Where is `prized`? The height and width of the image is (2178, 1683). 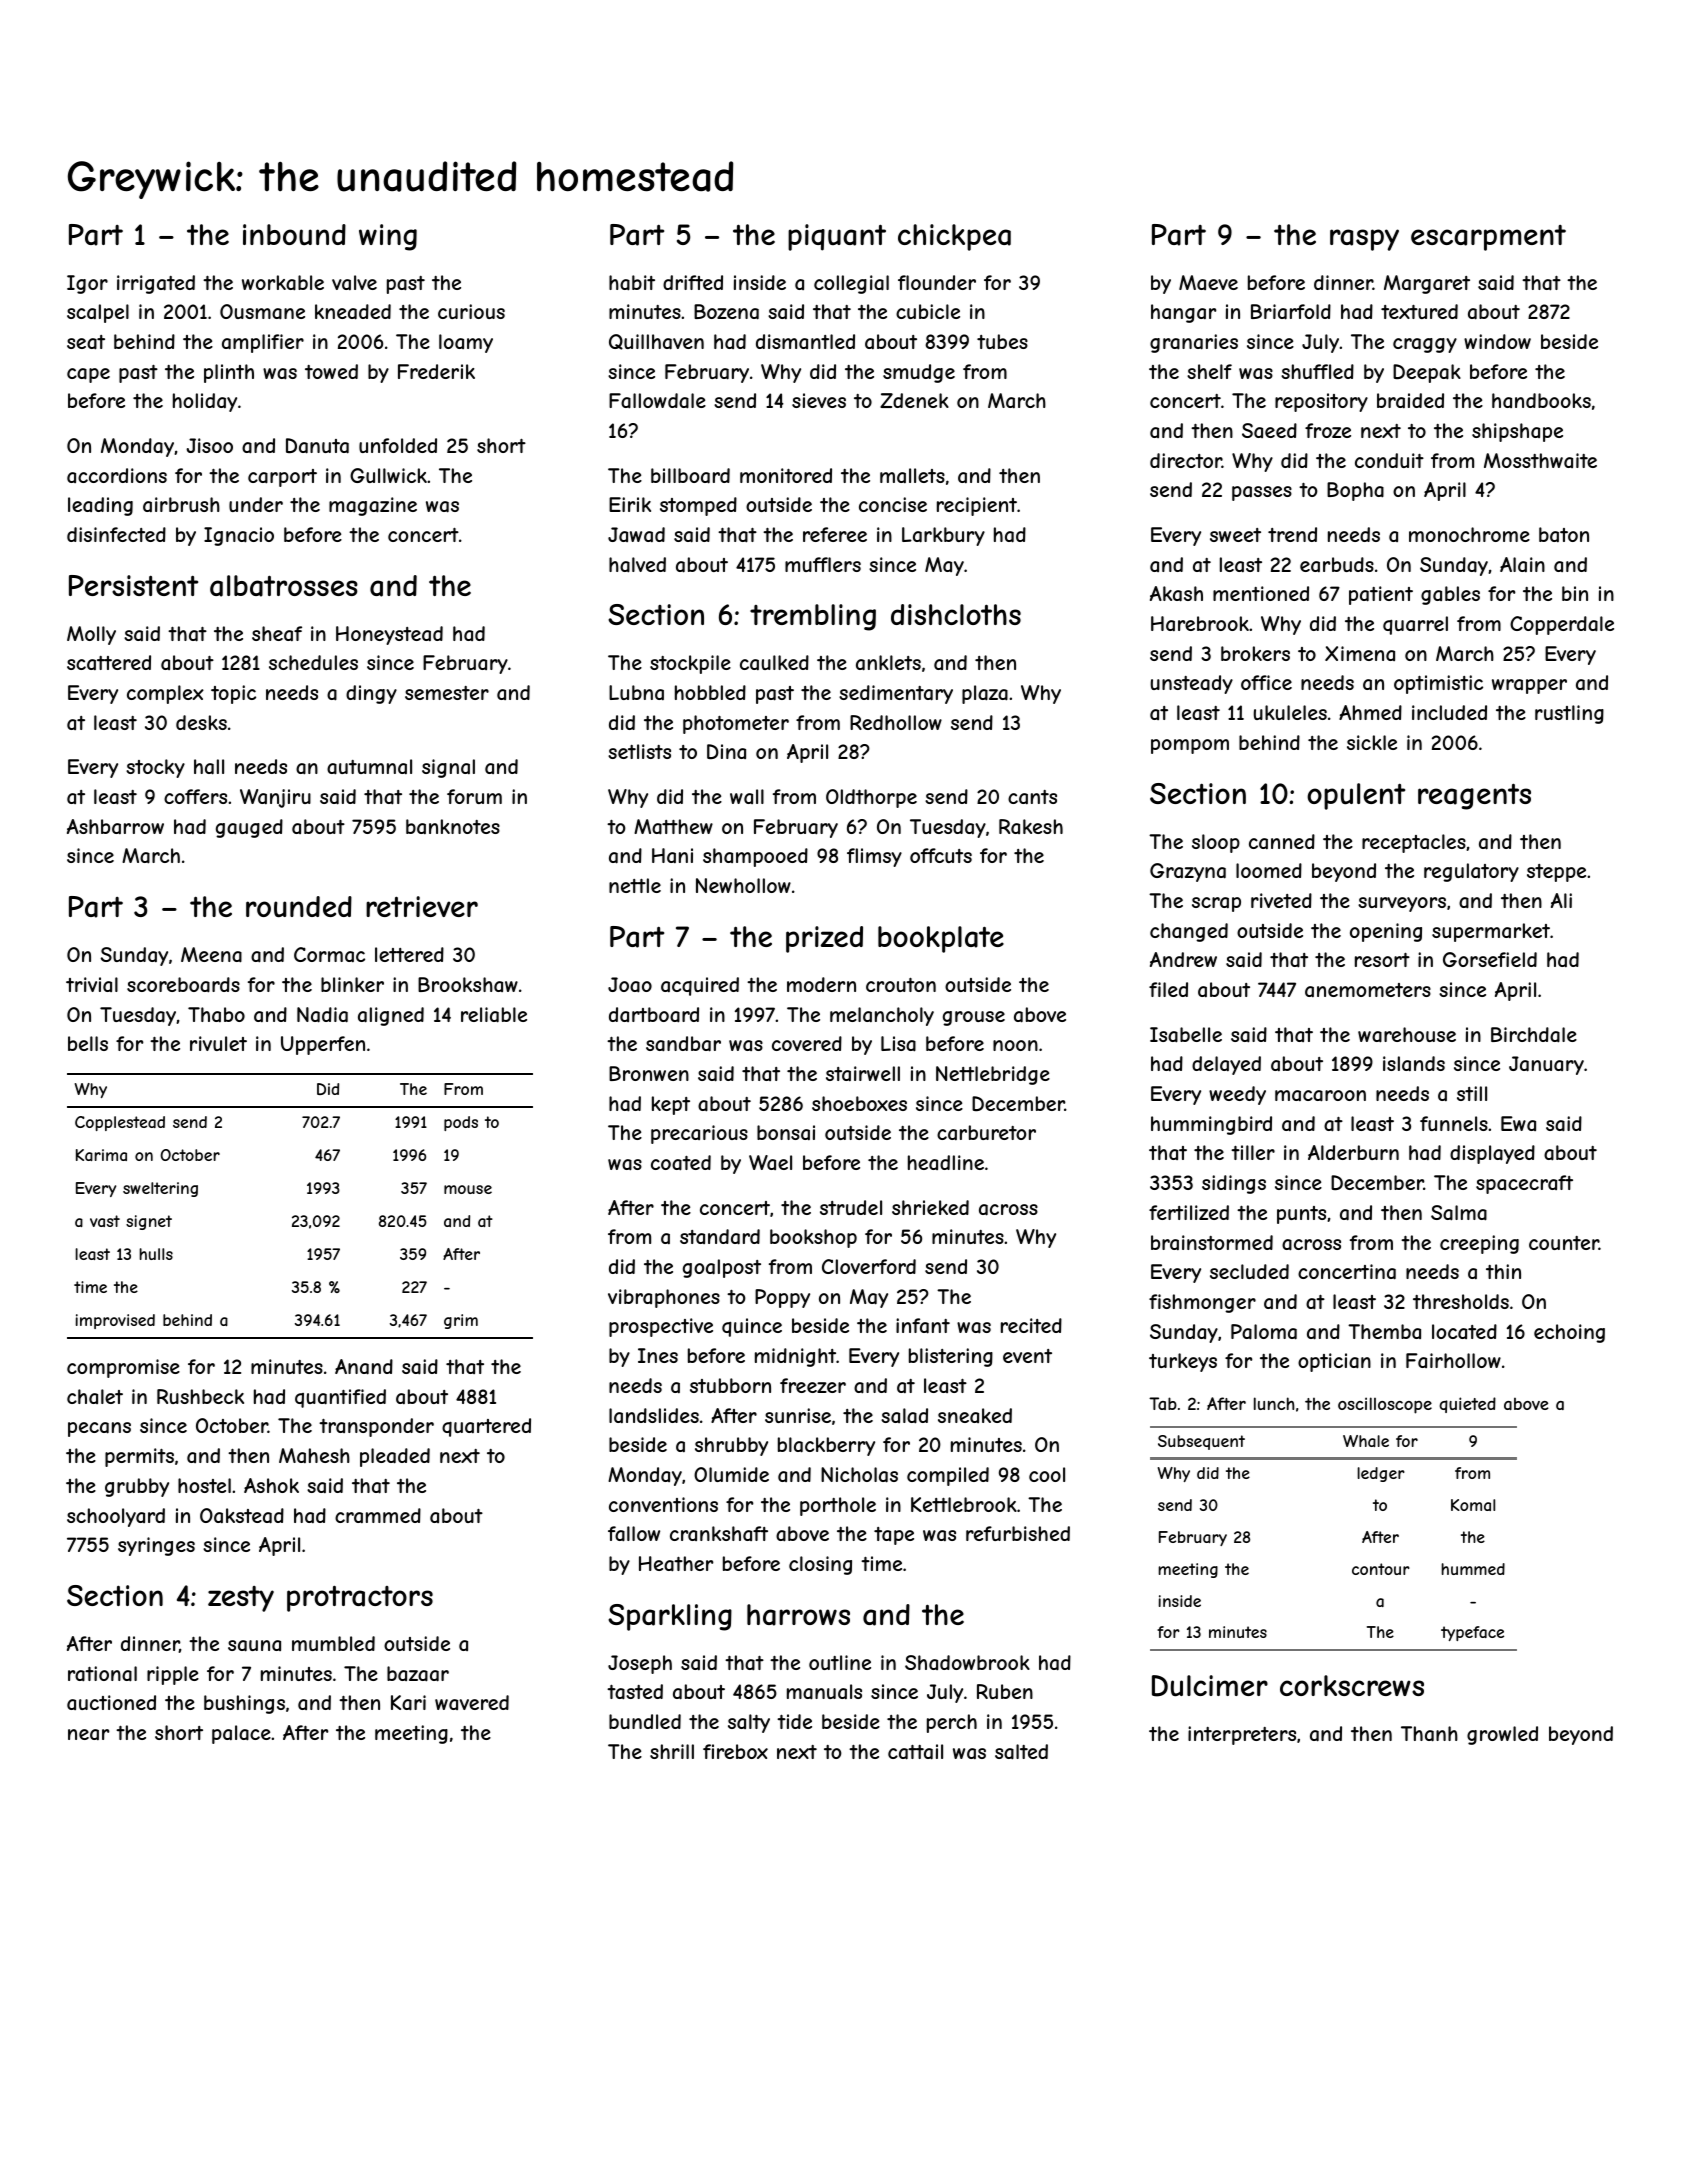 prized is located at coordinates (824, 939).
